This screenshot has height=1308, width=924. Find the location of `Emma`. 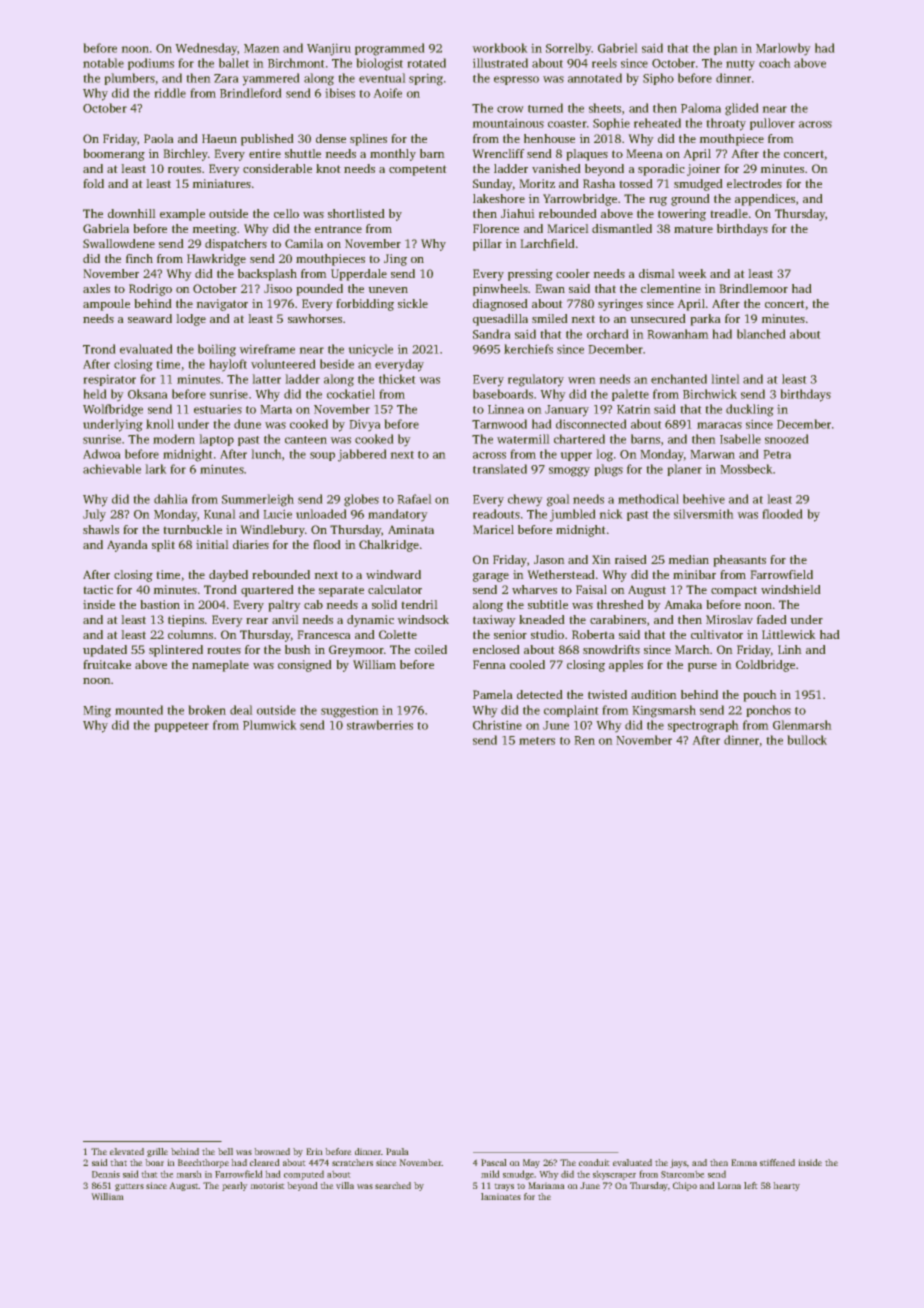

Emma is located at coordinates (744, 1162).
